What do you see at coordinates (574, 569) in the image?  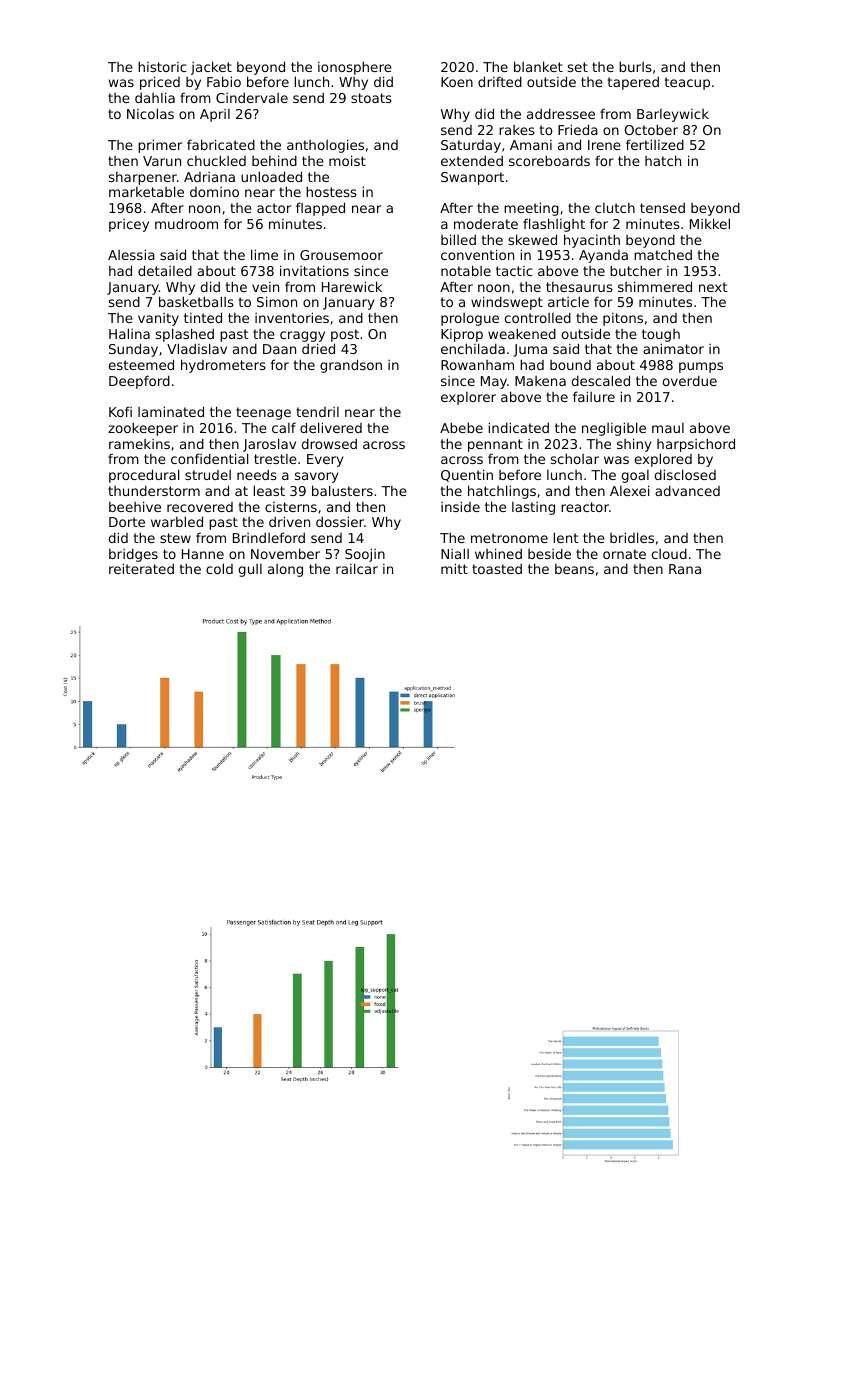 I see `beans` at bounding box center [574, 569].
